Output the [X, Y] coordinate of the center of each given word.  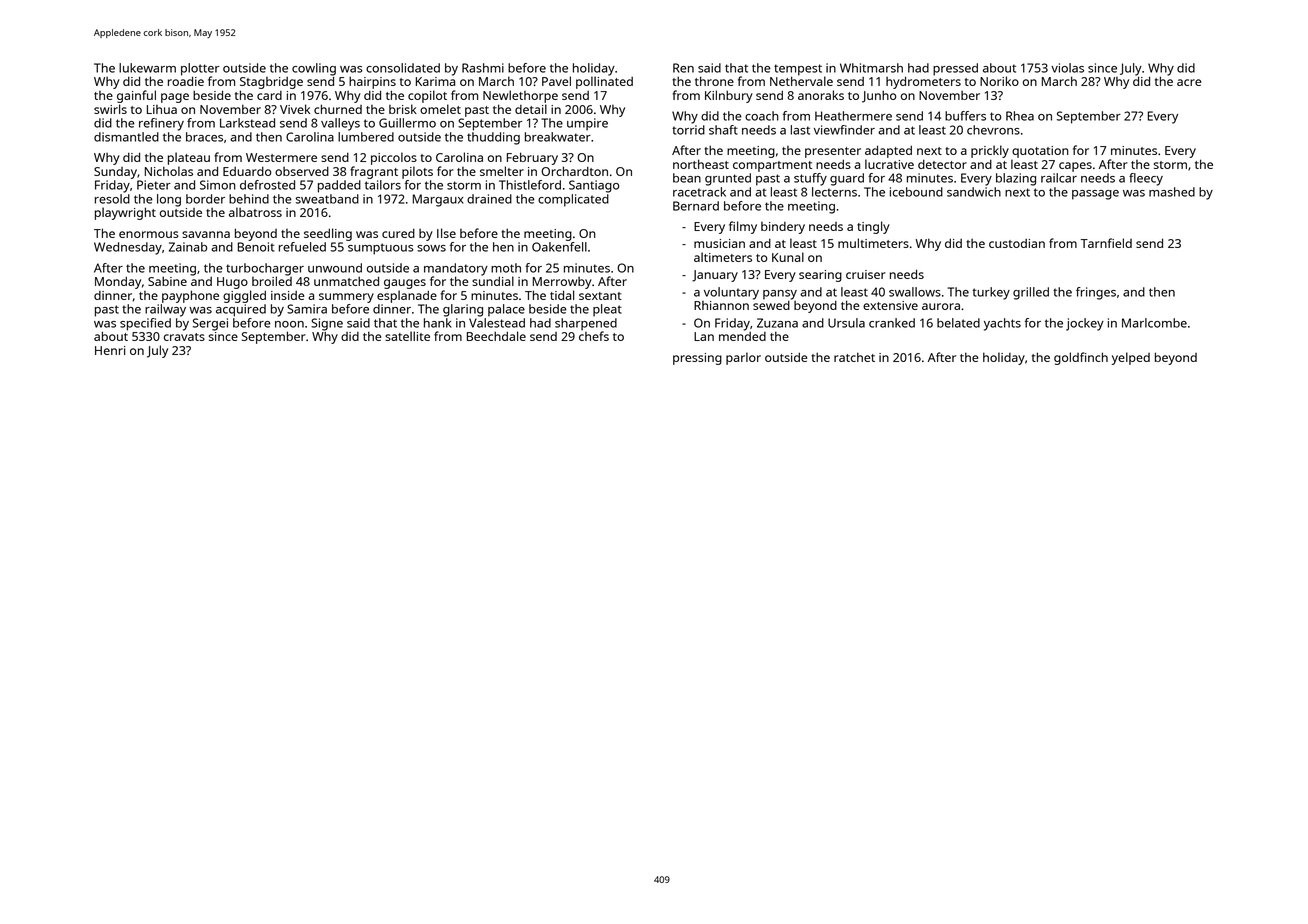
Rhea [1020, 116]
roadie [186, 81]
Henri [110, 350]
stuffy [810, 179]
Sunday [115, 173]
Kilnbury [729, 96]
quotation [1040, 152]
